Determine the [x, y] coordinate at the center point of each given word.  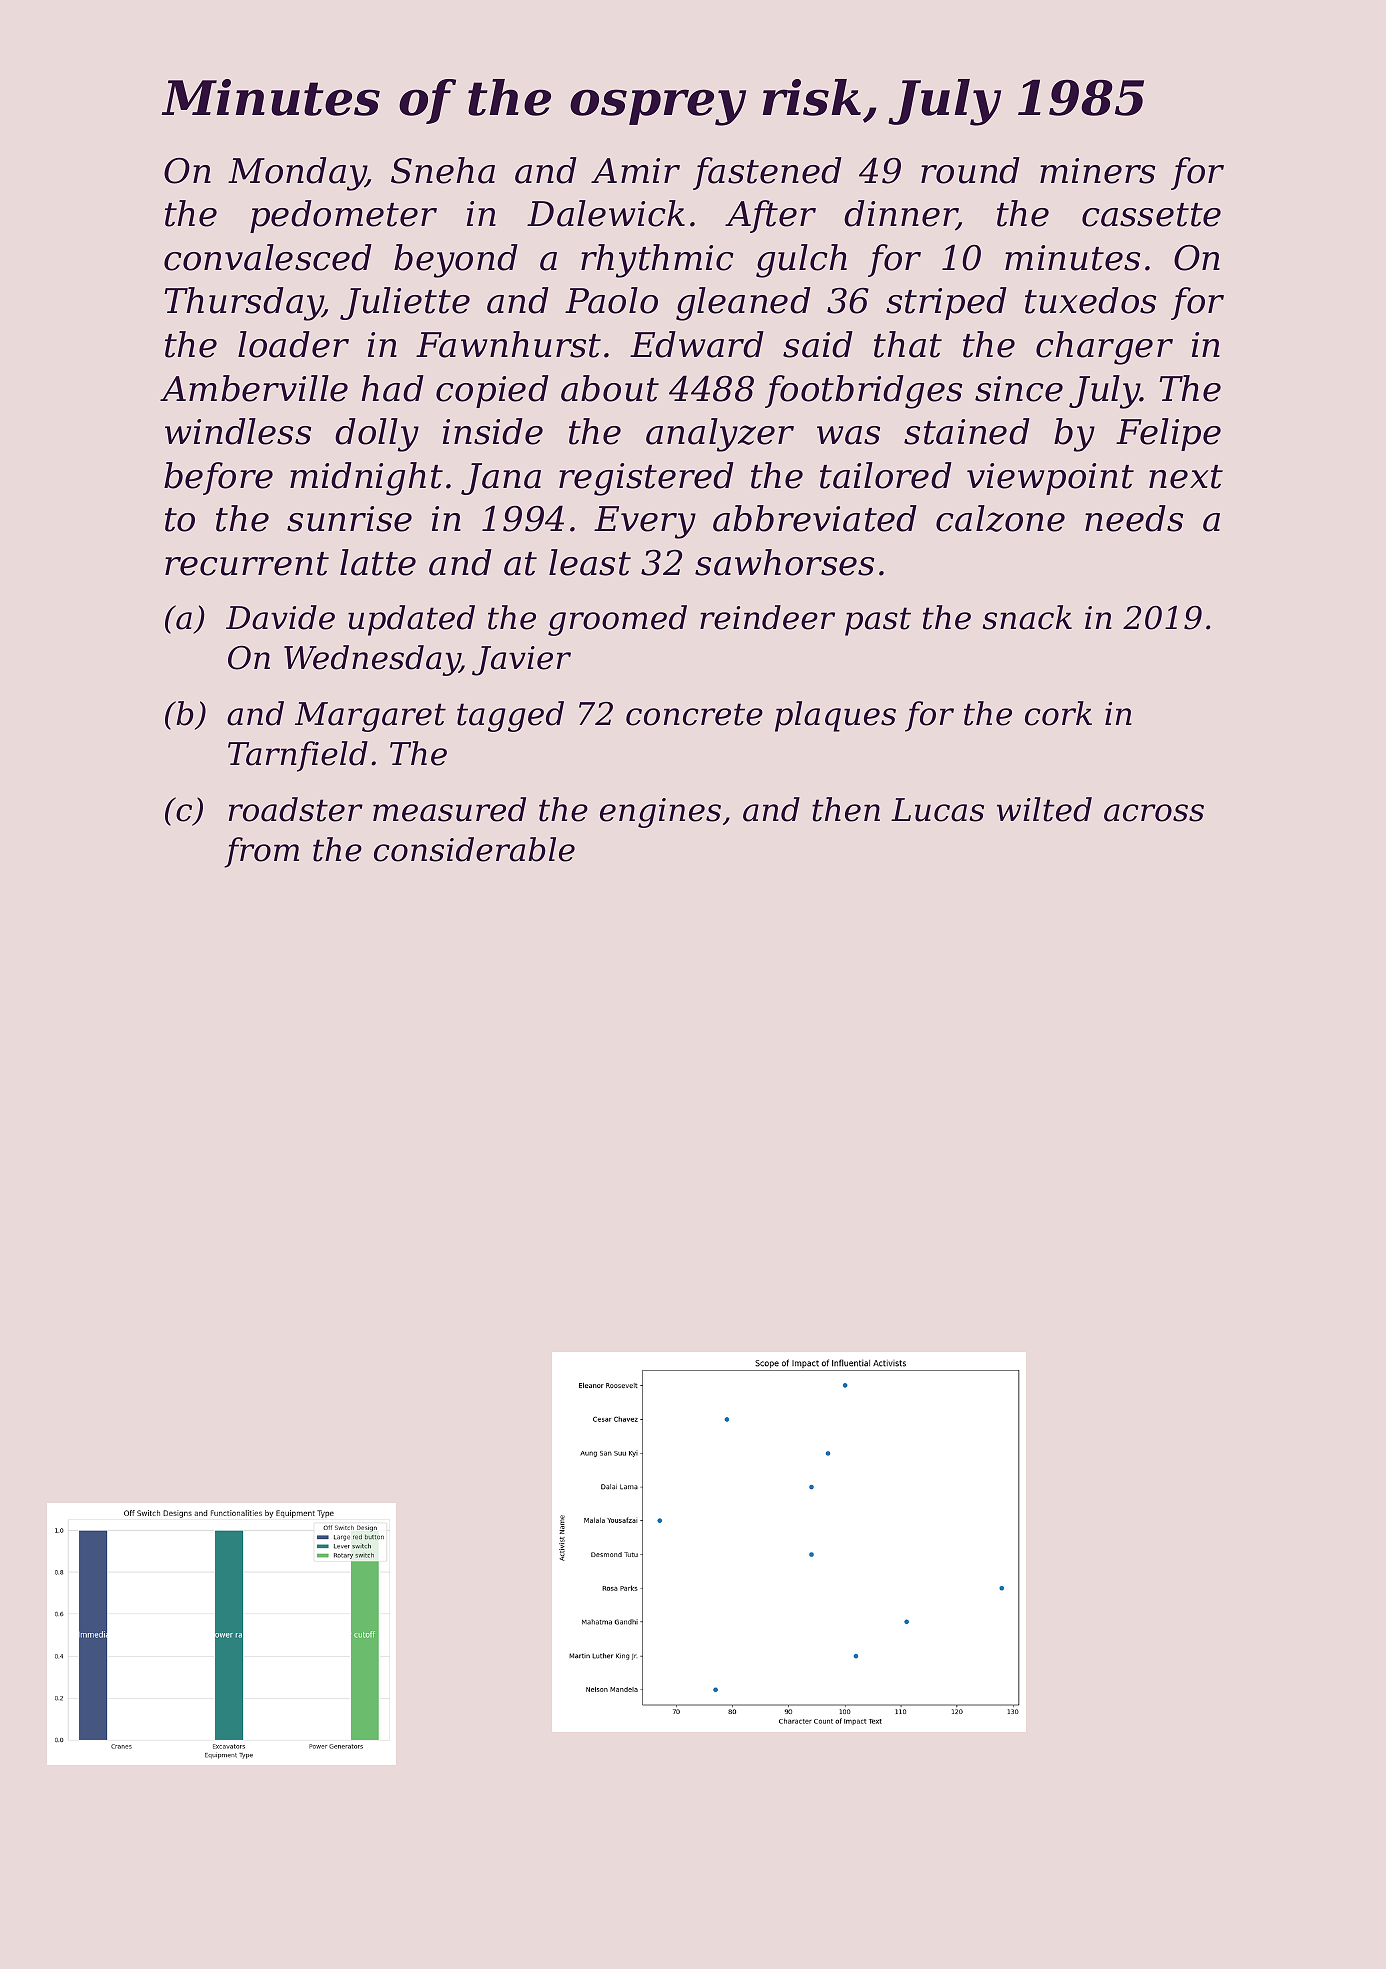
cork [1058, 713]
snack [1027, 617]
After [770, 216]
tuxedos [1090, 300]
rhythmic [657, 261]
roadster [296, 809]
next [1186, 477]
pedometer [343, 216]
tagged [510, 716]
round [970, 170]
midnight [366, 479]
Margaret [370, 717]
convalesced [268, 257]
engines [660, 813]
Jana [501, 479]
